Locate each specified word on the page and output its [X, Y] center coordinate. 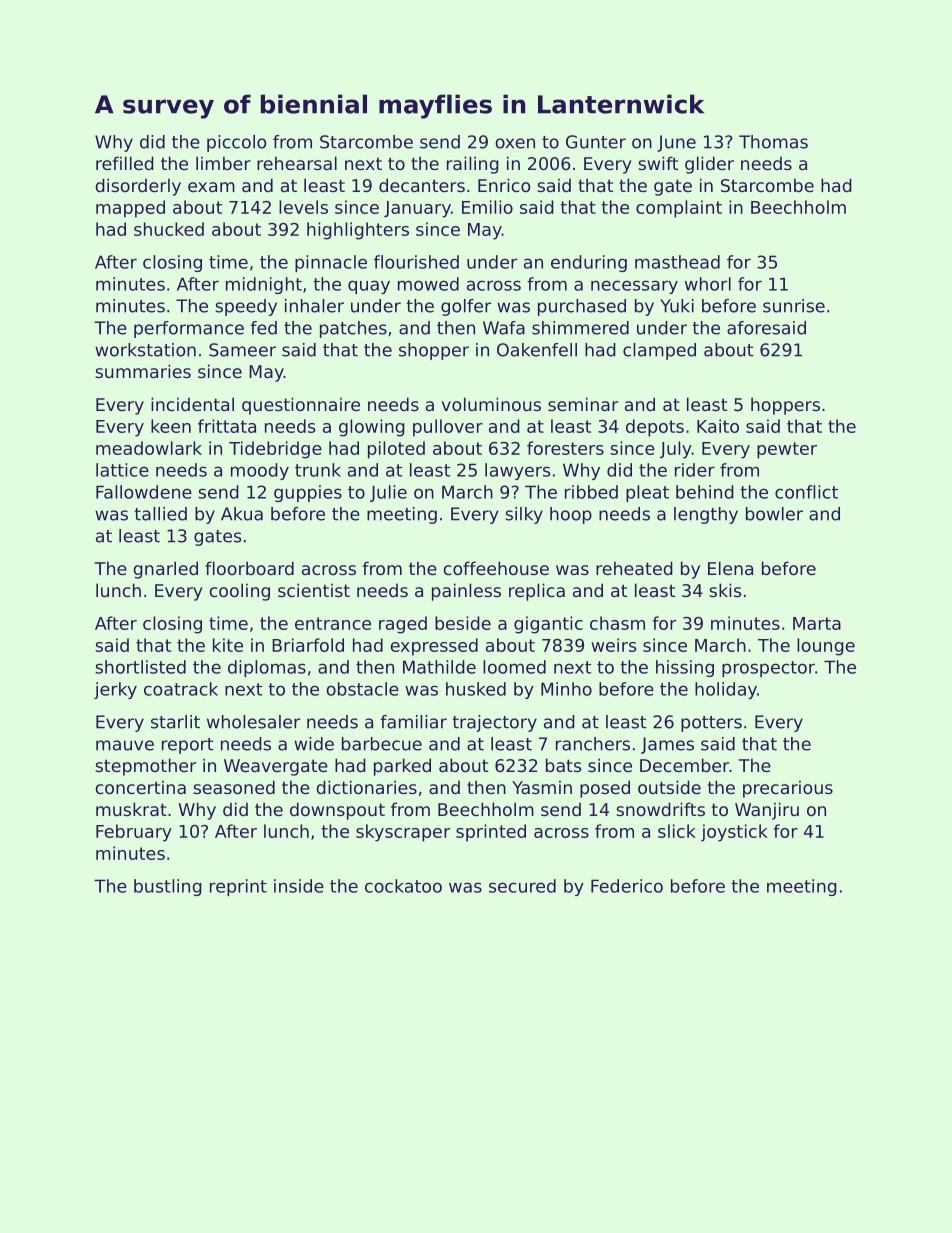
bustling [168, 887]
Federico [627, 886]
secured [522, 886]
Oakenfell [537, 350]
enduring [589, 263]
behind [705, 492]
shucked [169, 229]
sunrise [794, 306]
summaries [143, 371]
